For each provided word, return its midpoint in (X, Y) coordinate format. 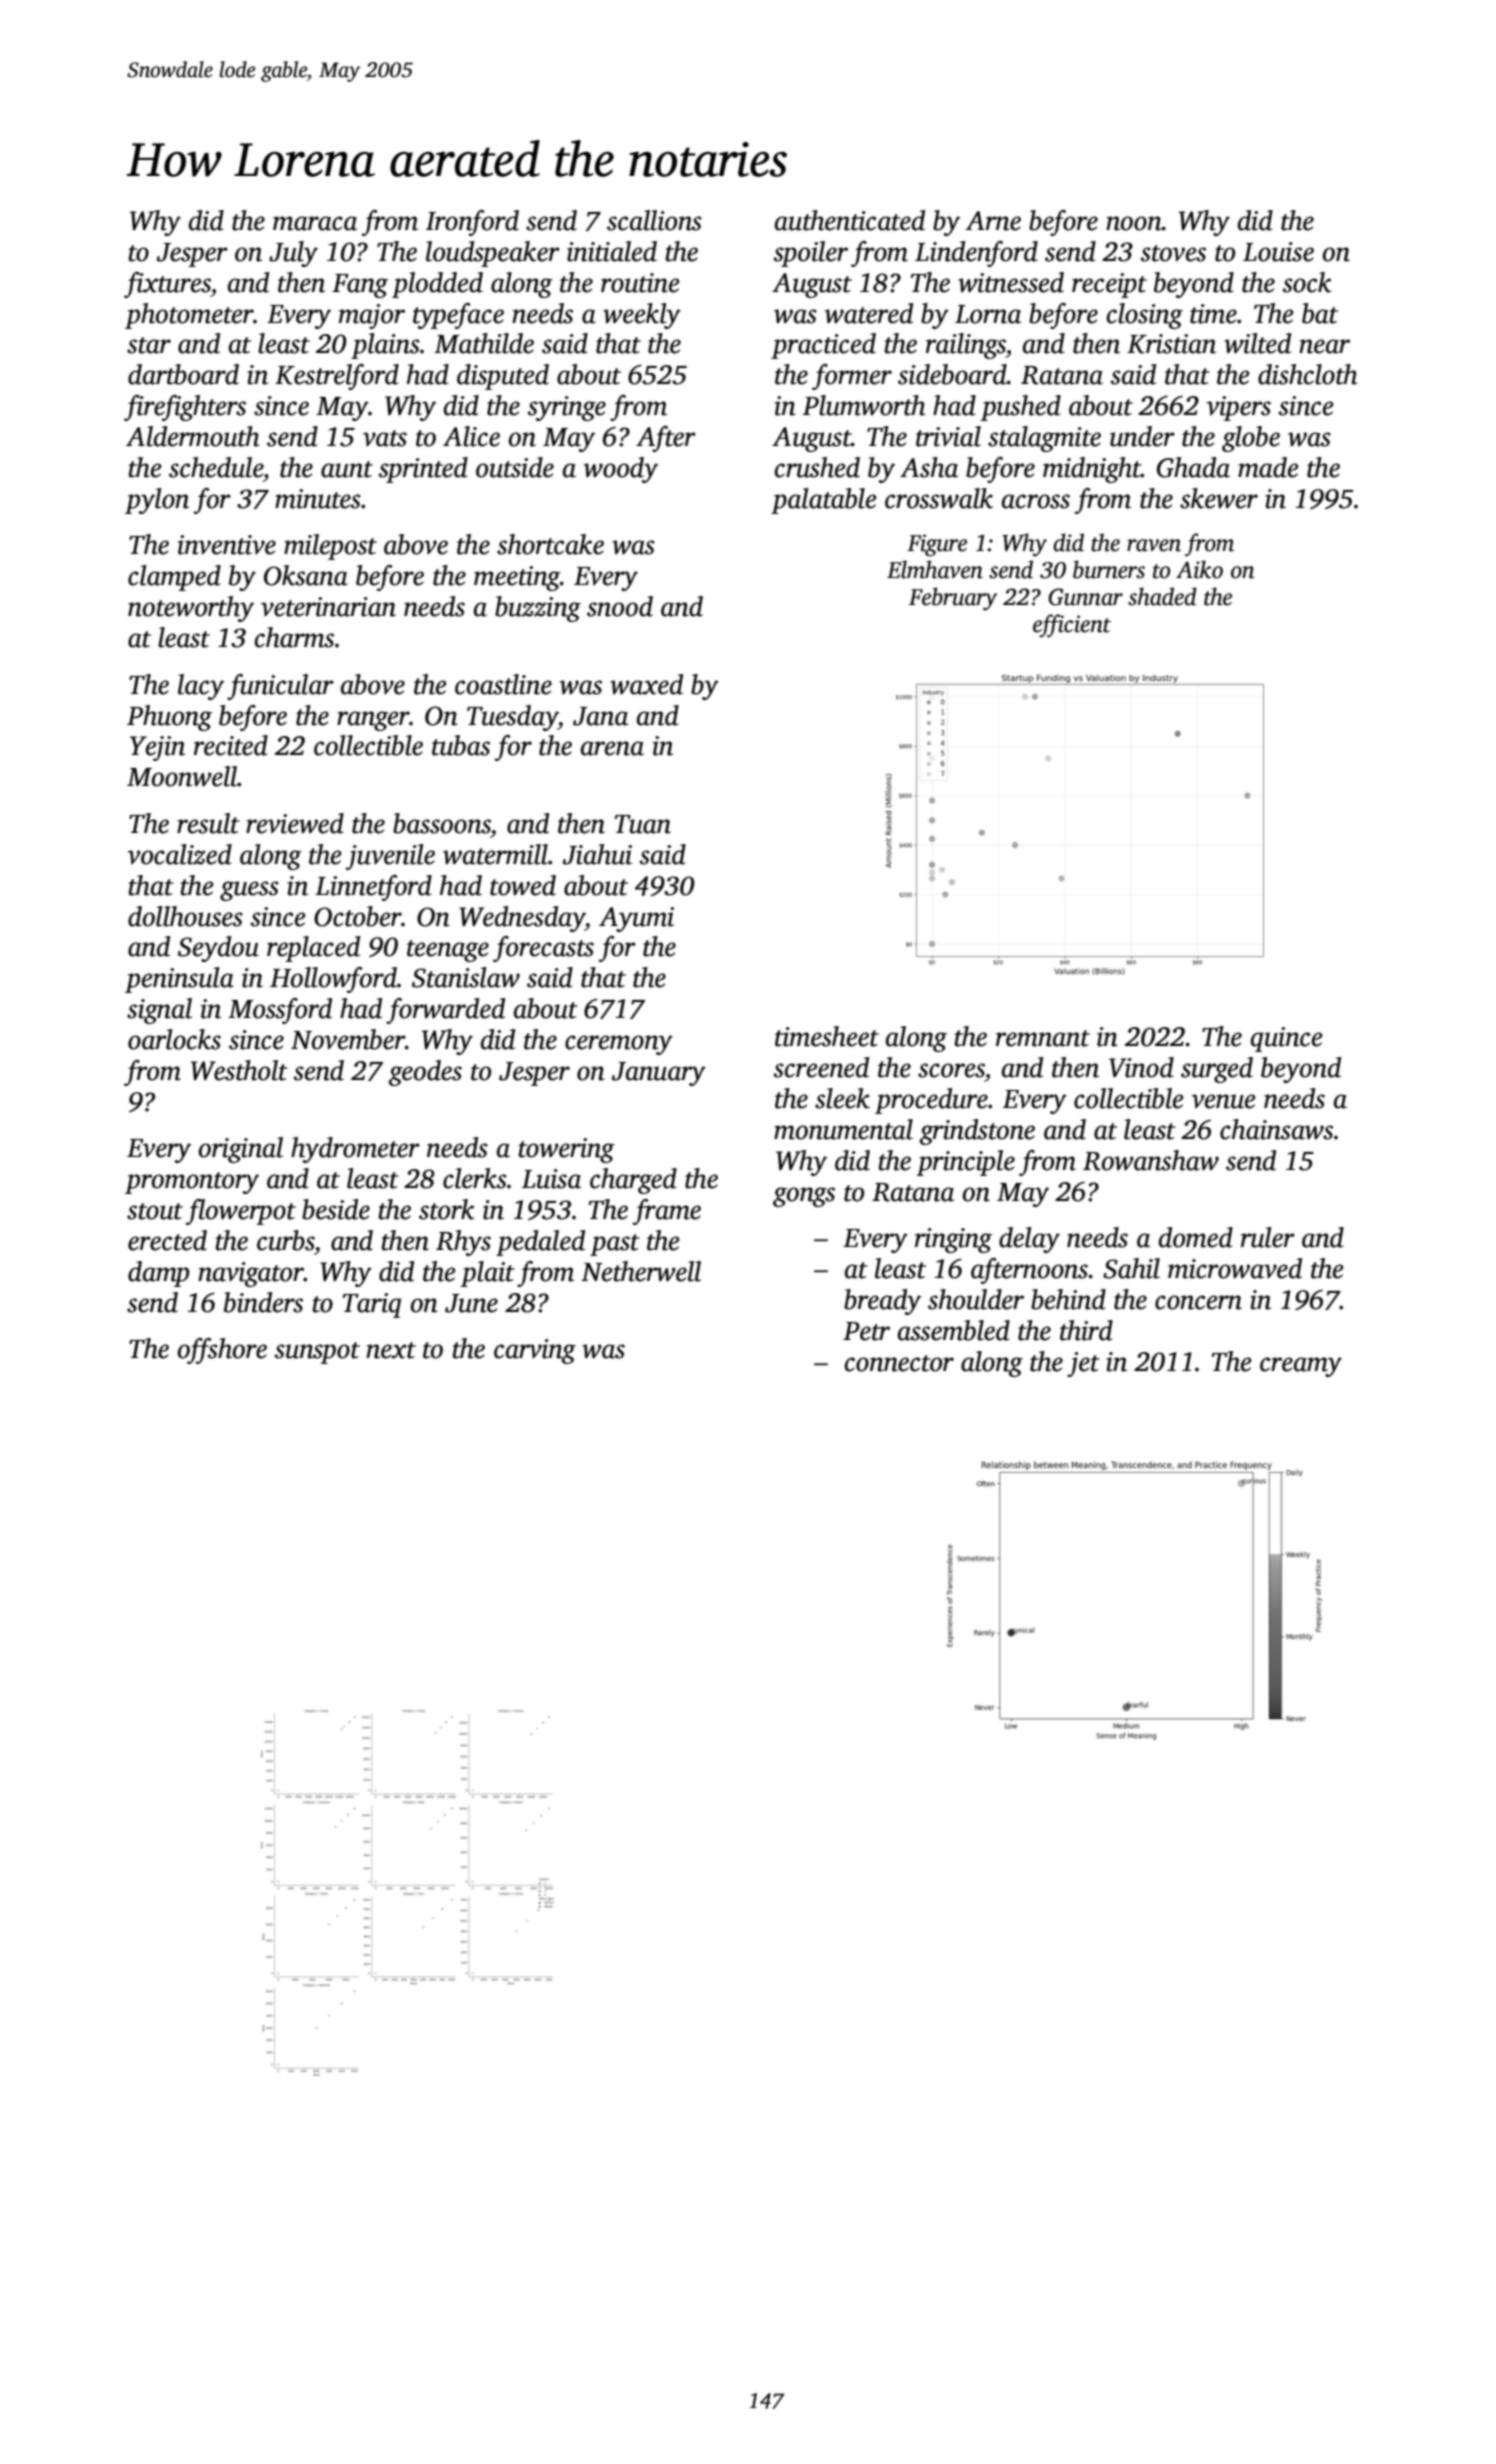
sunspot (317, 1353)
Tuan (643, 824)
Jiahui (597, 854)
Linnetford (373, 888)
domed (1196, 1237)
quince (1287, 1039)
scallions (654, 220)
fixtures (167, 285)
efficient (1072, 626)
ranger (373, 721)
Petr (866, 1331)
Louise (1278, 252)
